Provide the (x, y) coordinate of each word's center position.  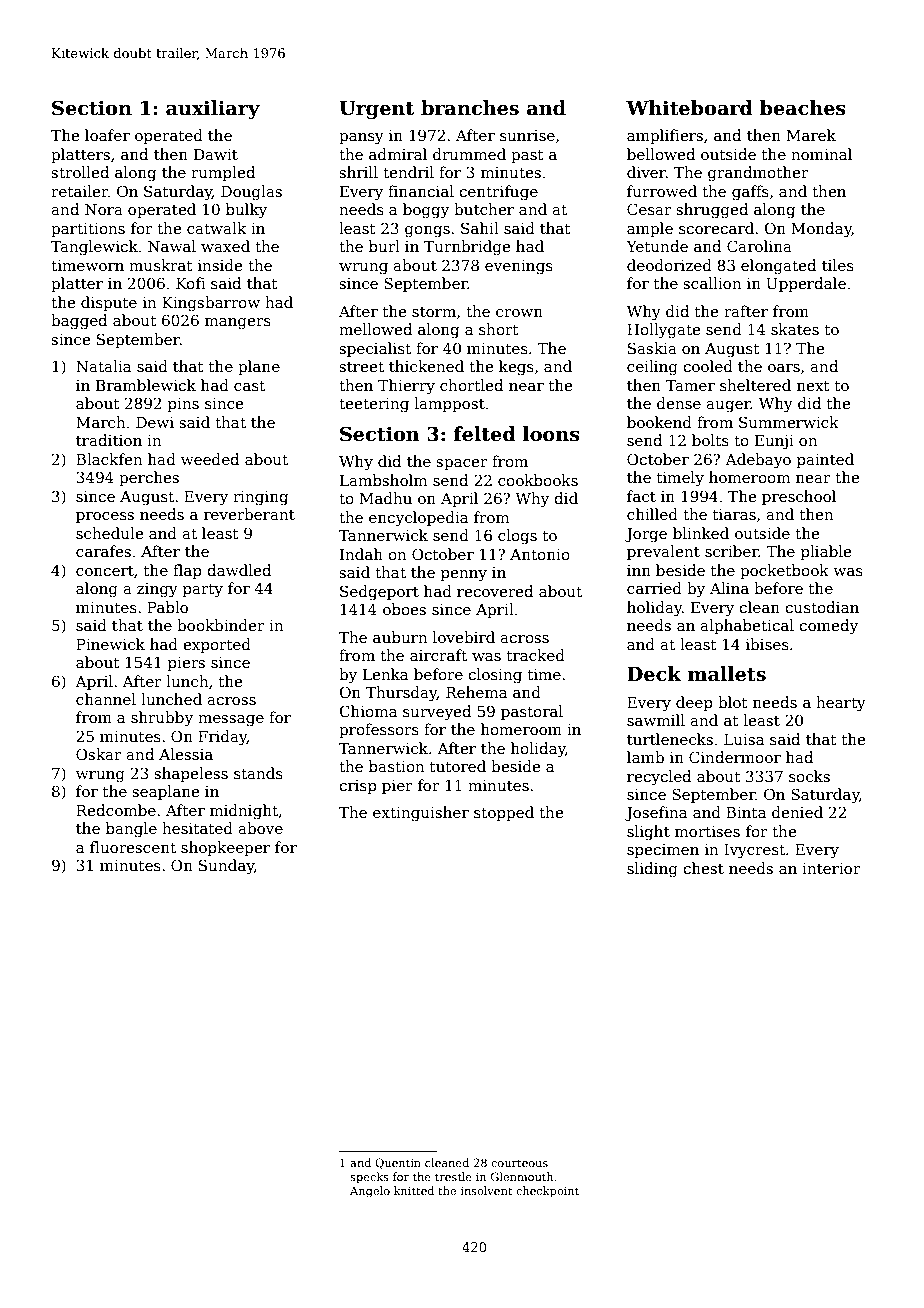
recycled (659, 778)
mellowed (375, 329)
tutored (458, 766)
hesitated (197, 828)
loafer (107, 135)
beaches (803, 108)
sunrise (527, 135)
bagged (79, 322)
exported (217, 645)
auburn (400, 637)
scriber (732, 551)
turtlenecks (670, 739)
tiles (838, 265)
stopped (504, 813)
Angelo (370, 1192)
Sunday (226, 867)
